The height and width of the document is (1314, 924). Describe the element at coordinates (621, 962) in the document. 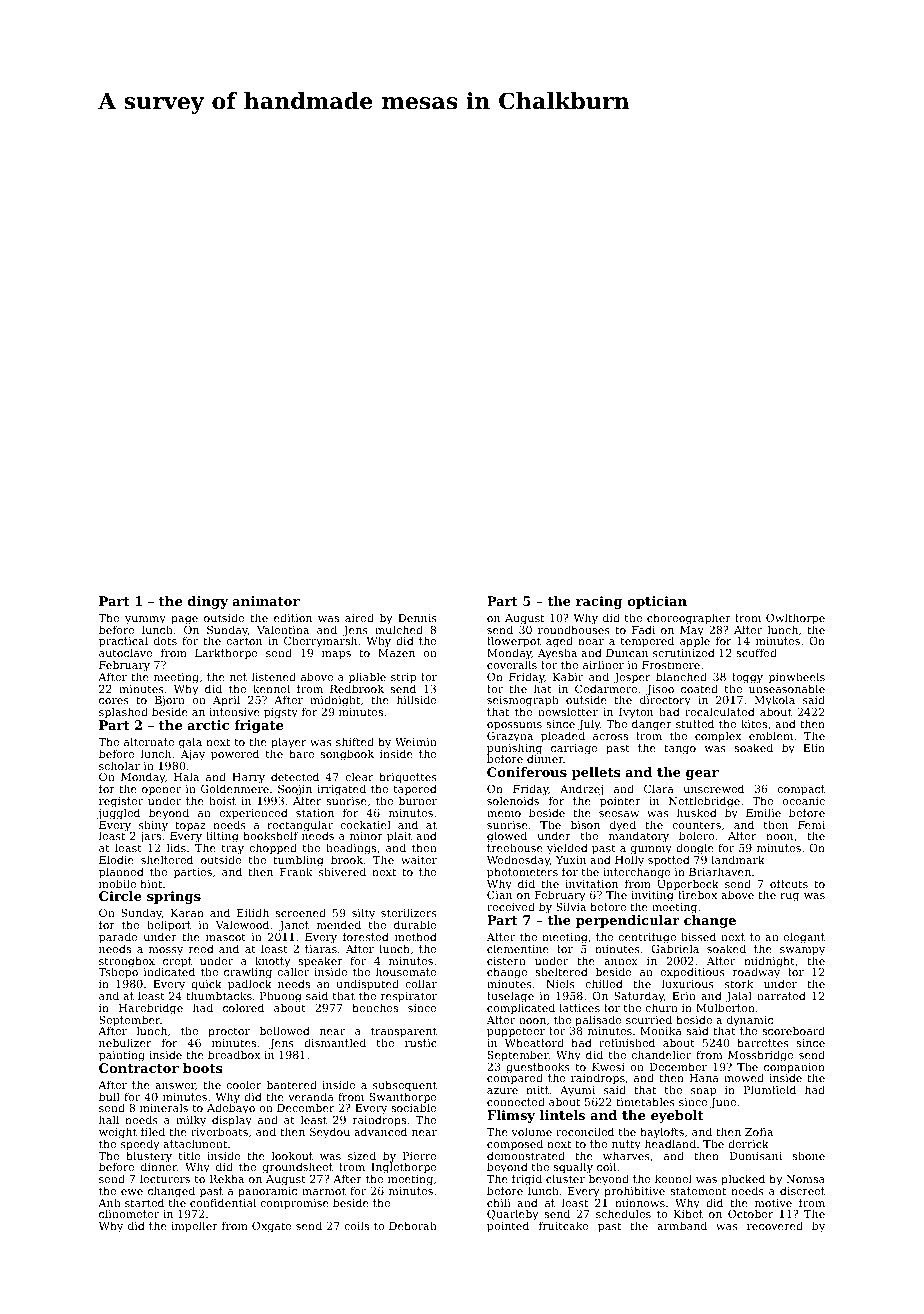

I see `annex` at that location.
